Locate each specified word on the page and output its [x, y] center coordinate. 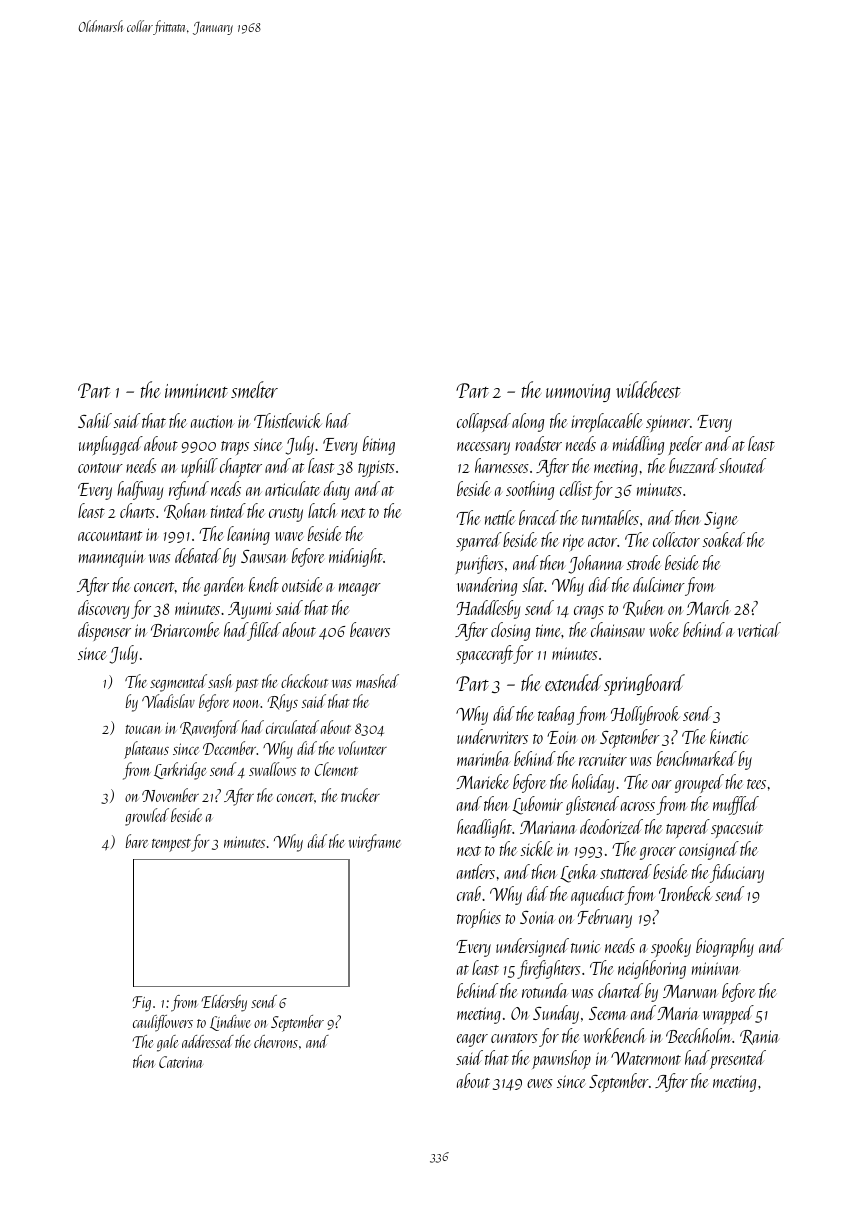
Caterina [181, 1062]
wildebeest [648, 389]
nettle [500, 517]
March [709, 607]
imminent [196, 391]
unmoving [578, 393]
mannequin [112, 559]
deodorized [611, 826]
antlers [476, 871]
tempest [171, 845]
